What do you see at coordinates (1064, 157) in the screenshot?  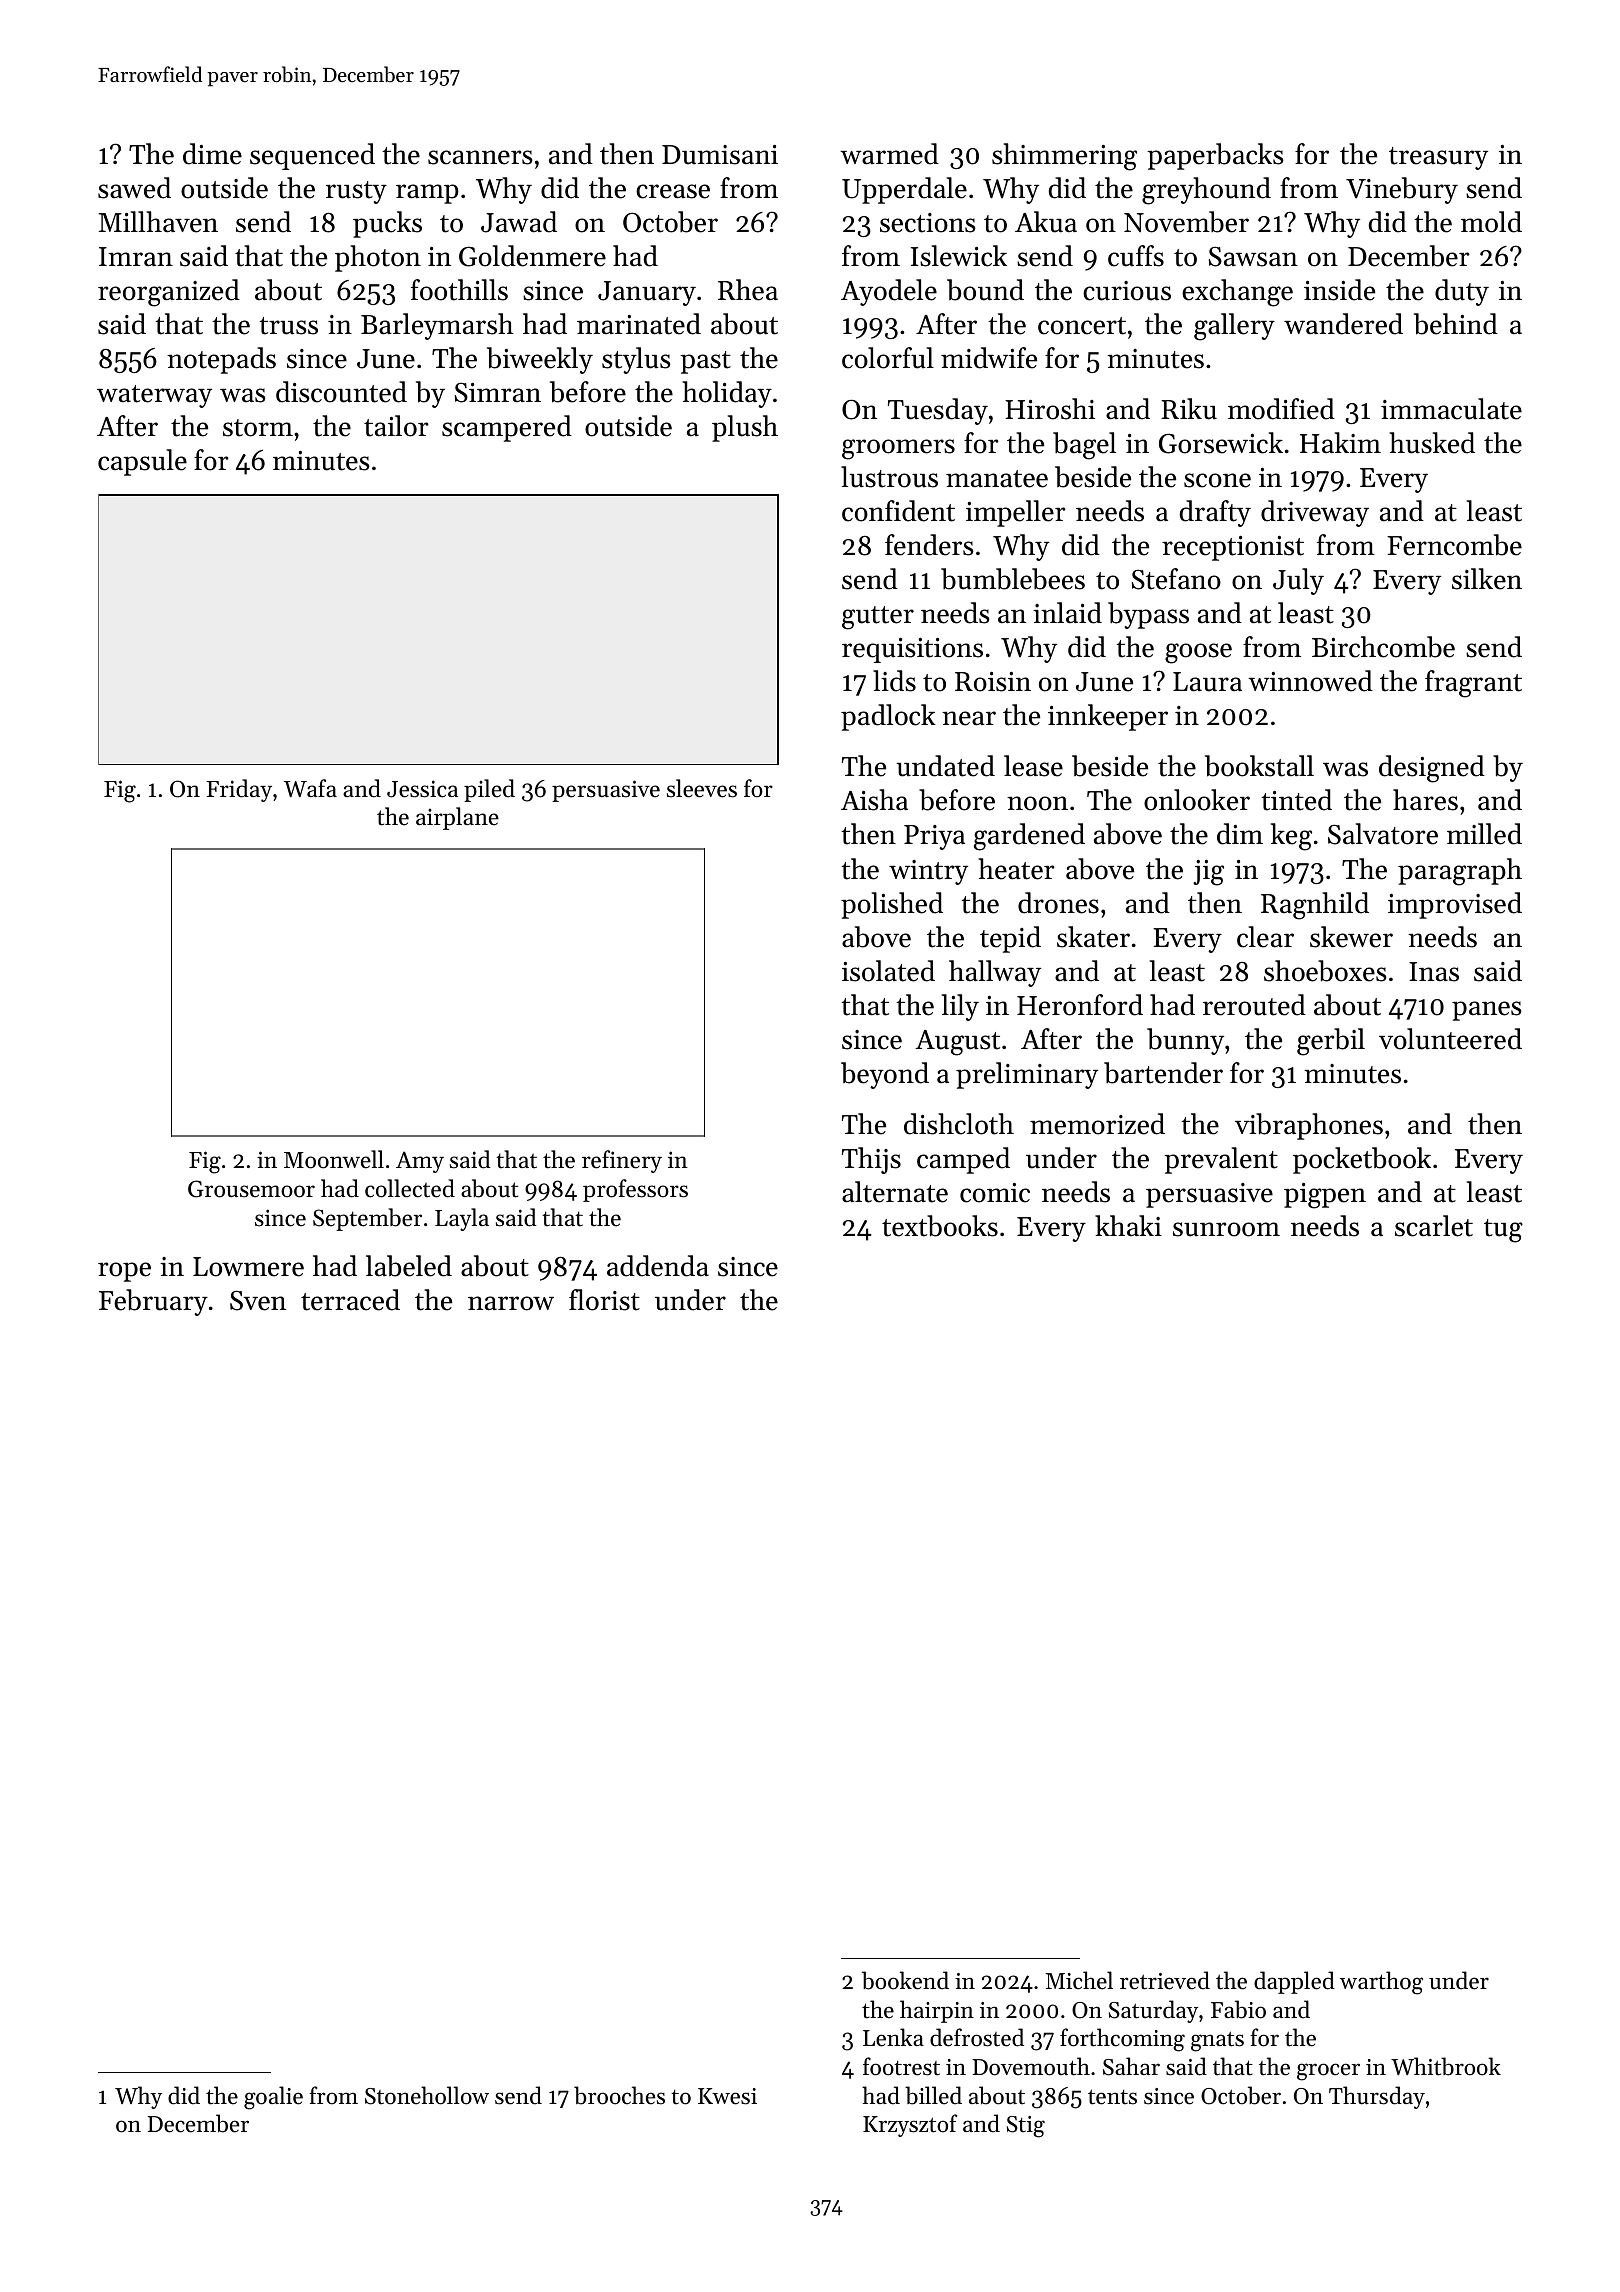 I see `shimmering` at bounding box center [1064, 157].
